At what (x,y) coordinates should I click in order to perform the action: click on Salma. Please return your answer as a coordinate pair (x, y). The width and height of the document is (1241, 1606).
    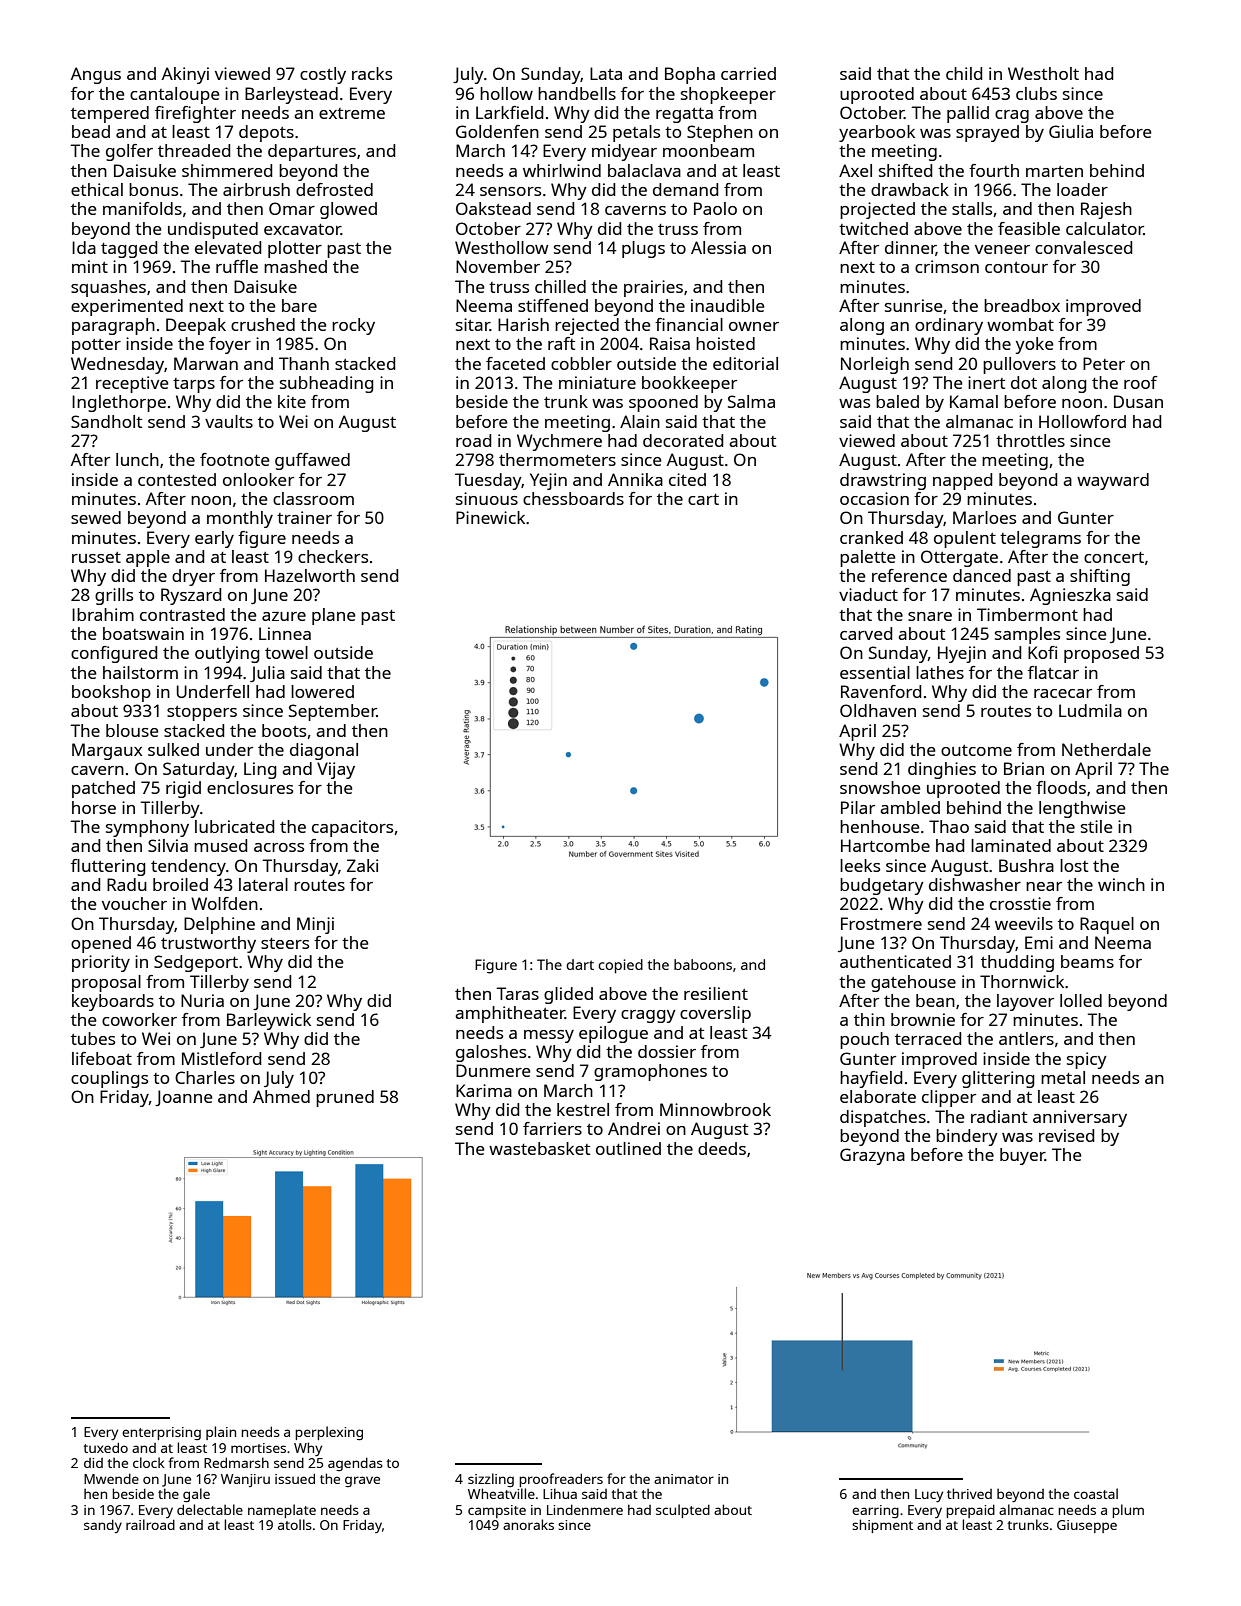
    Looking at the image, I should click on (751, 401).
